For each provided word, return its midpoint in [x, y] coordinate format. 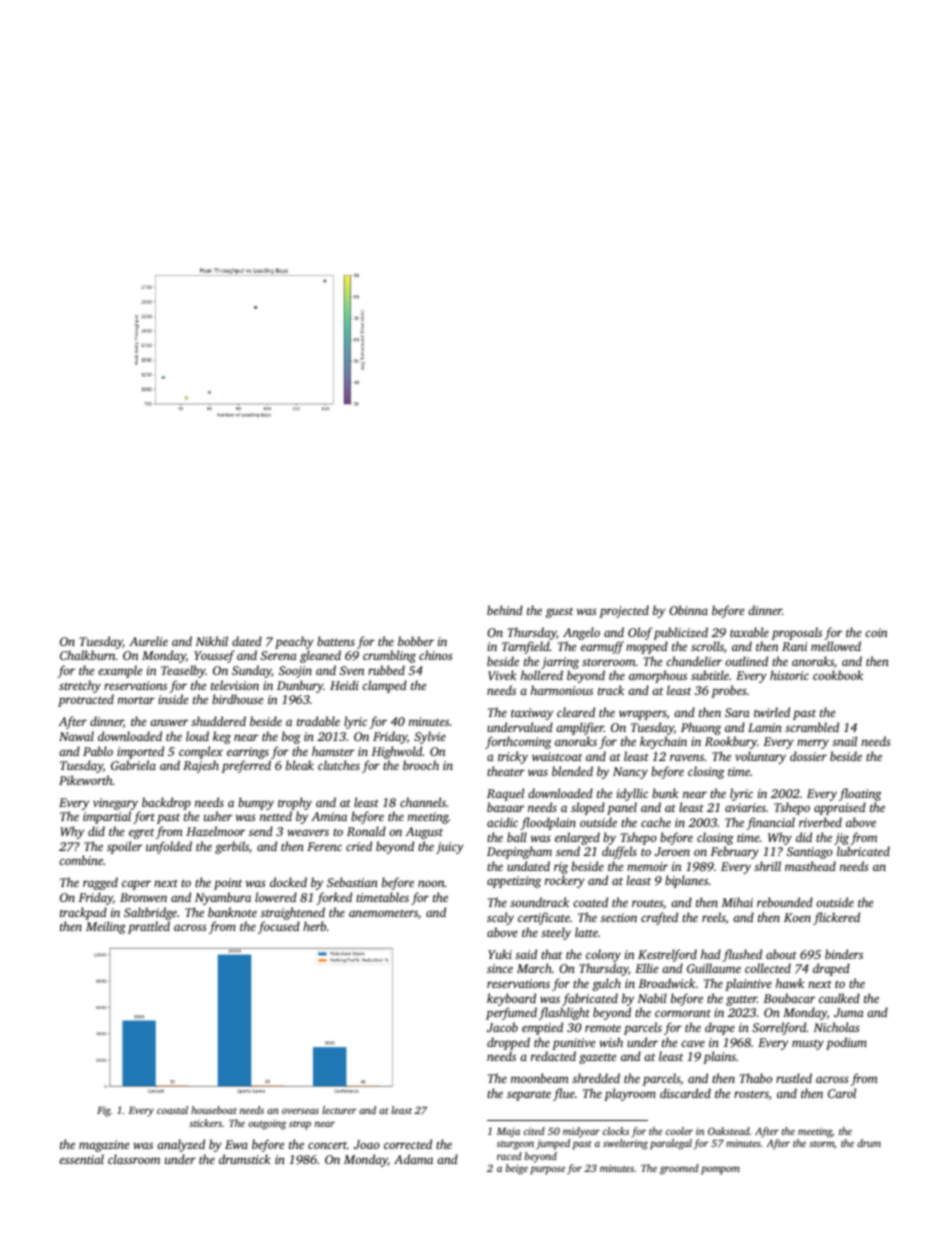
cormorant [683, 1013]
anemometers [383, 913]
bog [291, 737]
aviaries [745, 807]
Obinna [688, 610]
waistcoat [557, 756]
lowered [276, 897]
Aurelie [148, 641]
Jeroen [672, 851]
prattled [149, 927]
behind [505, 610]
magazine [104, 1146]
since [500, 968]
